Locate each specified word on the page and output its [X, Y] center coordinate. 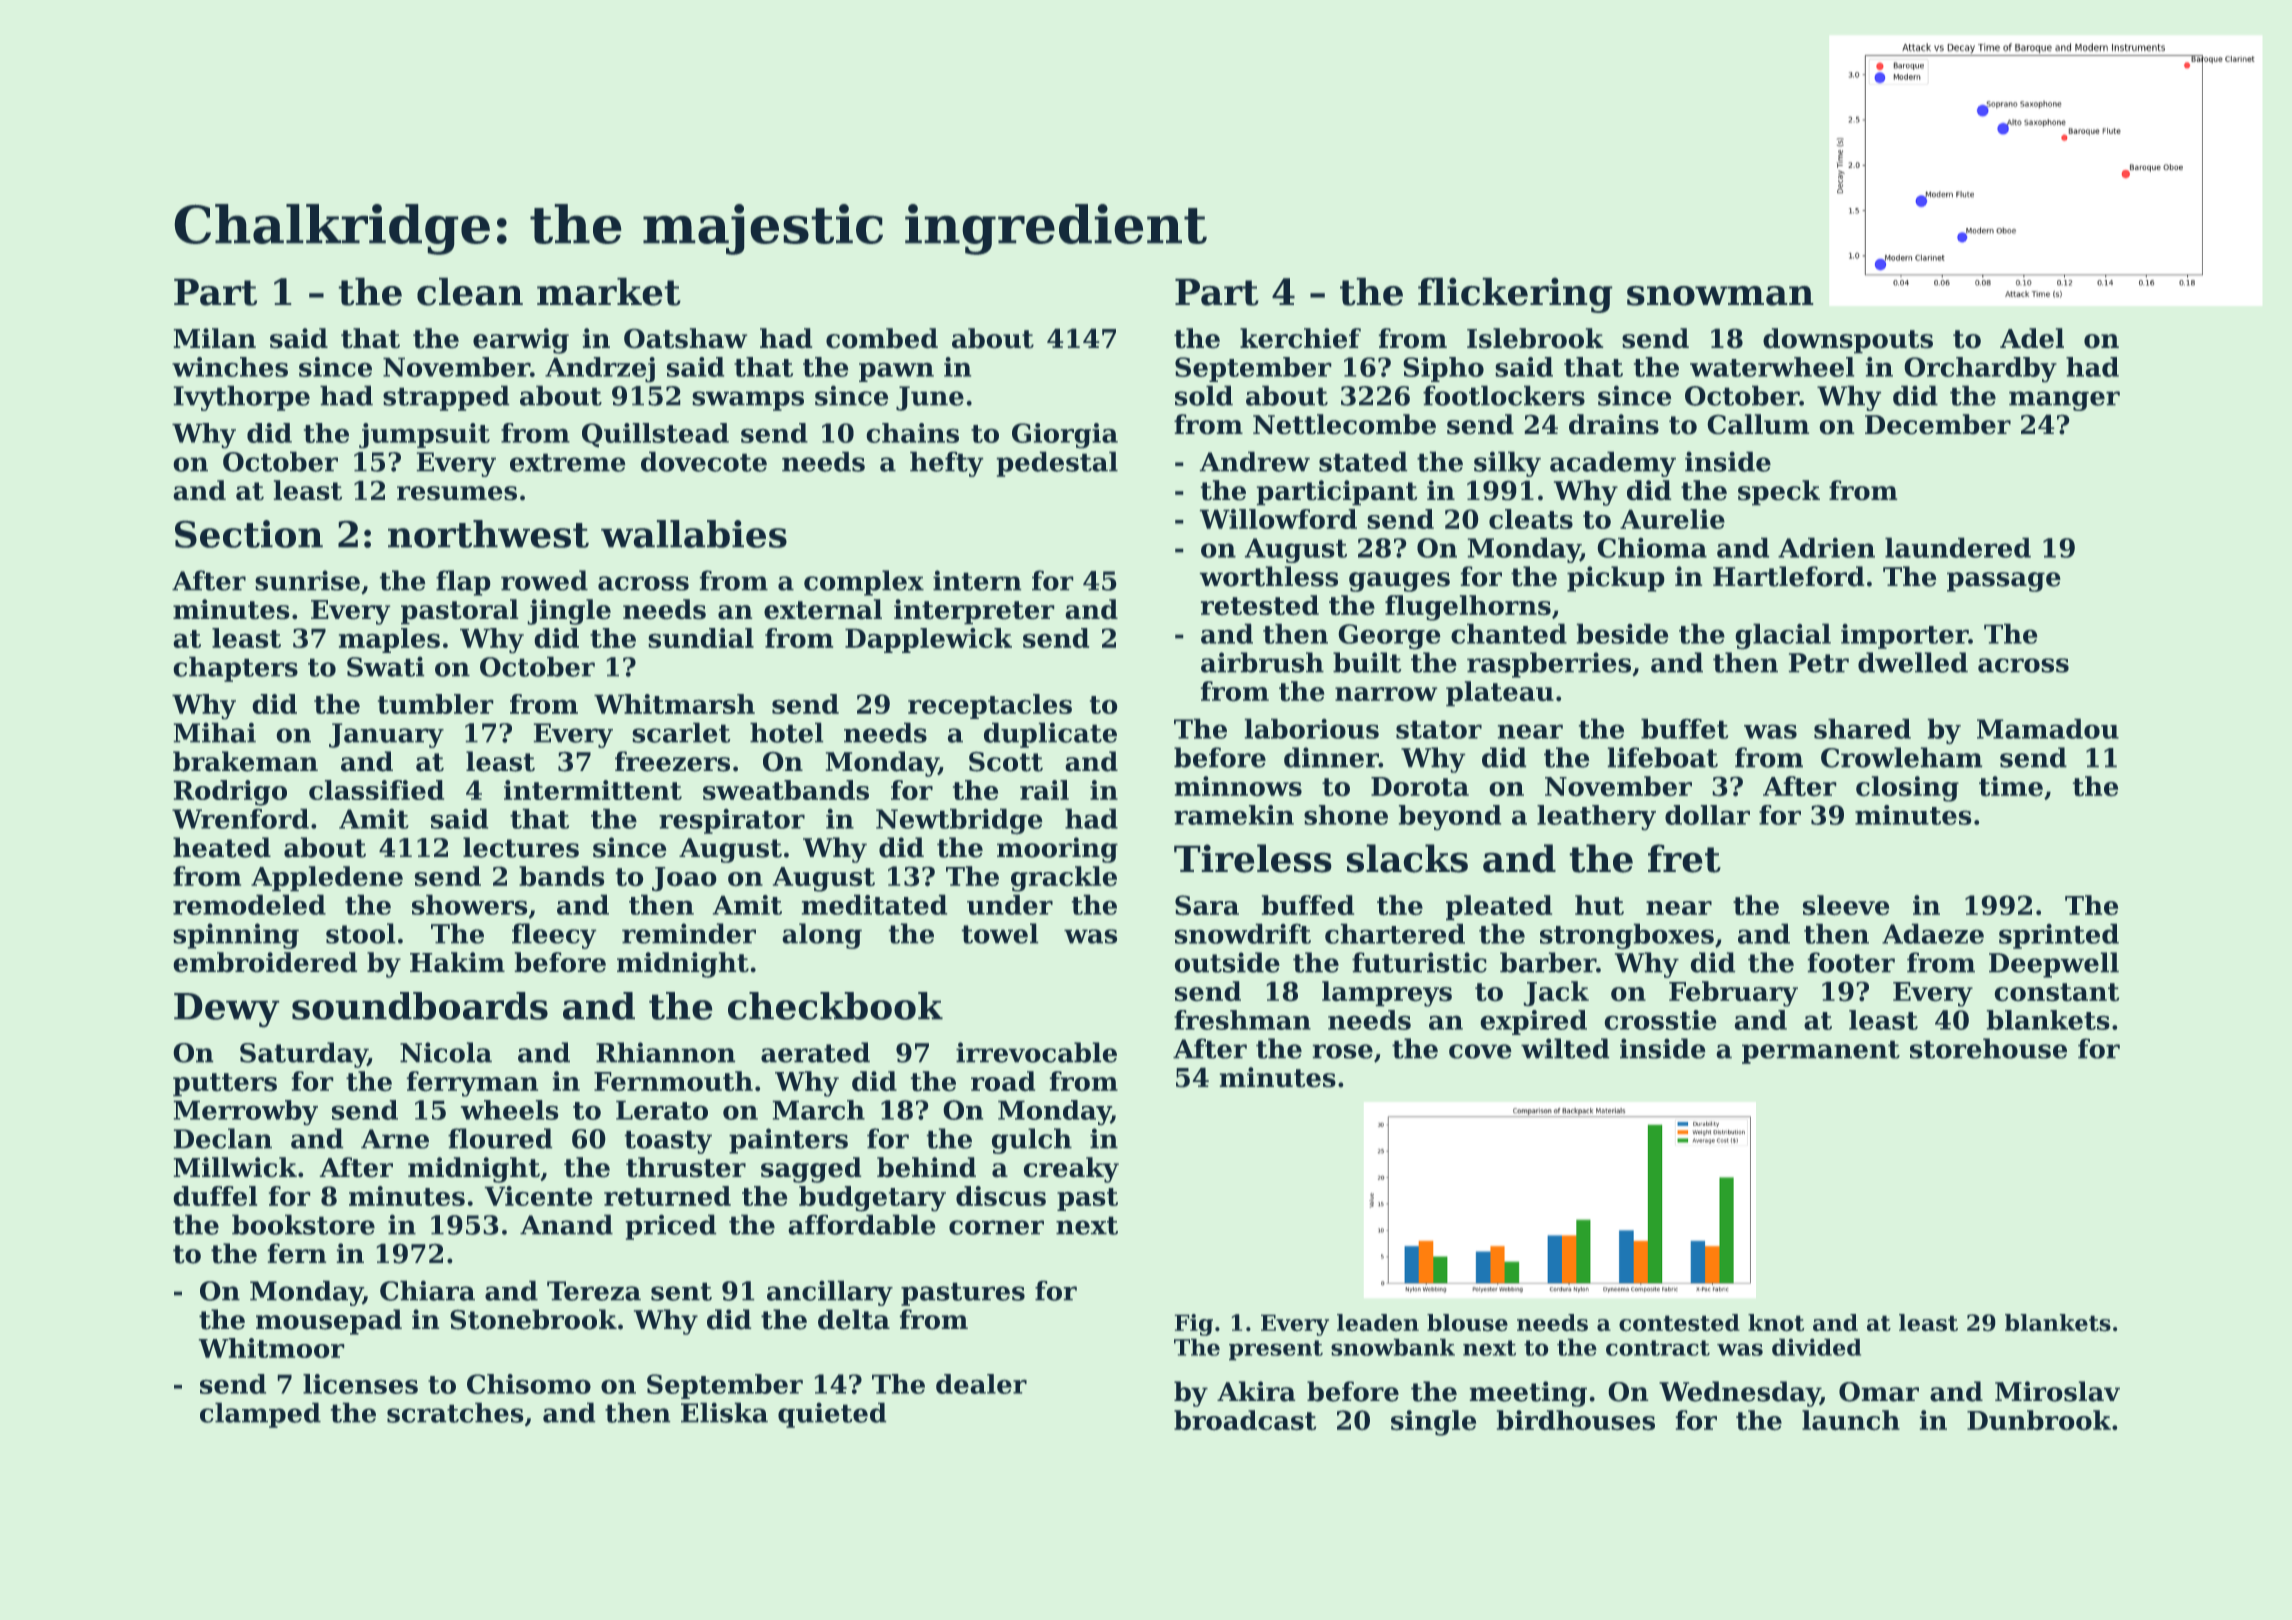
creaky [1071, 1170]
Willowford [1278, 519]
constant [2056, 992]
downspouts [1848, 341]
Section [249, 534]
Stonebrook [533, 1319]
